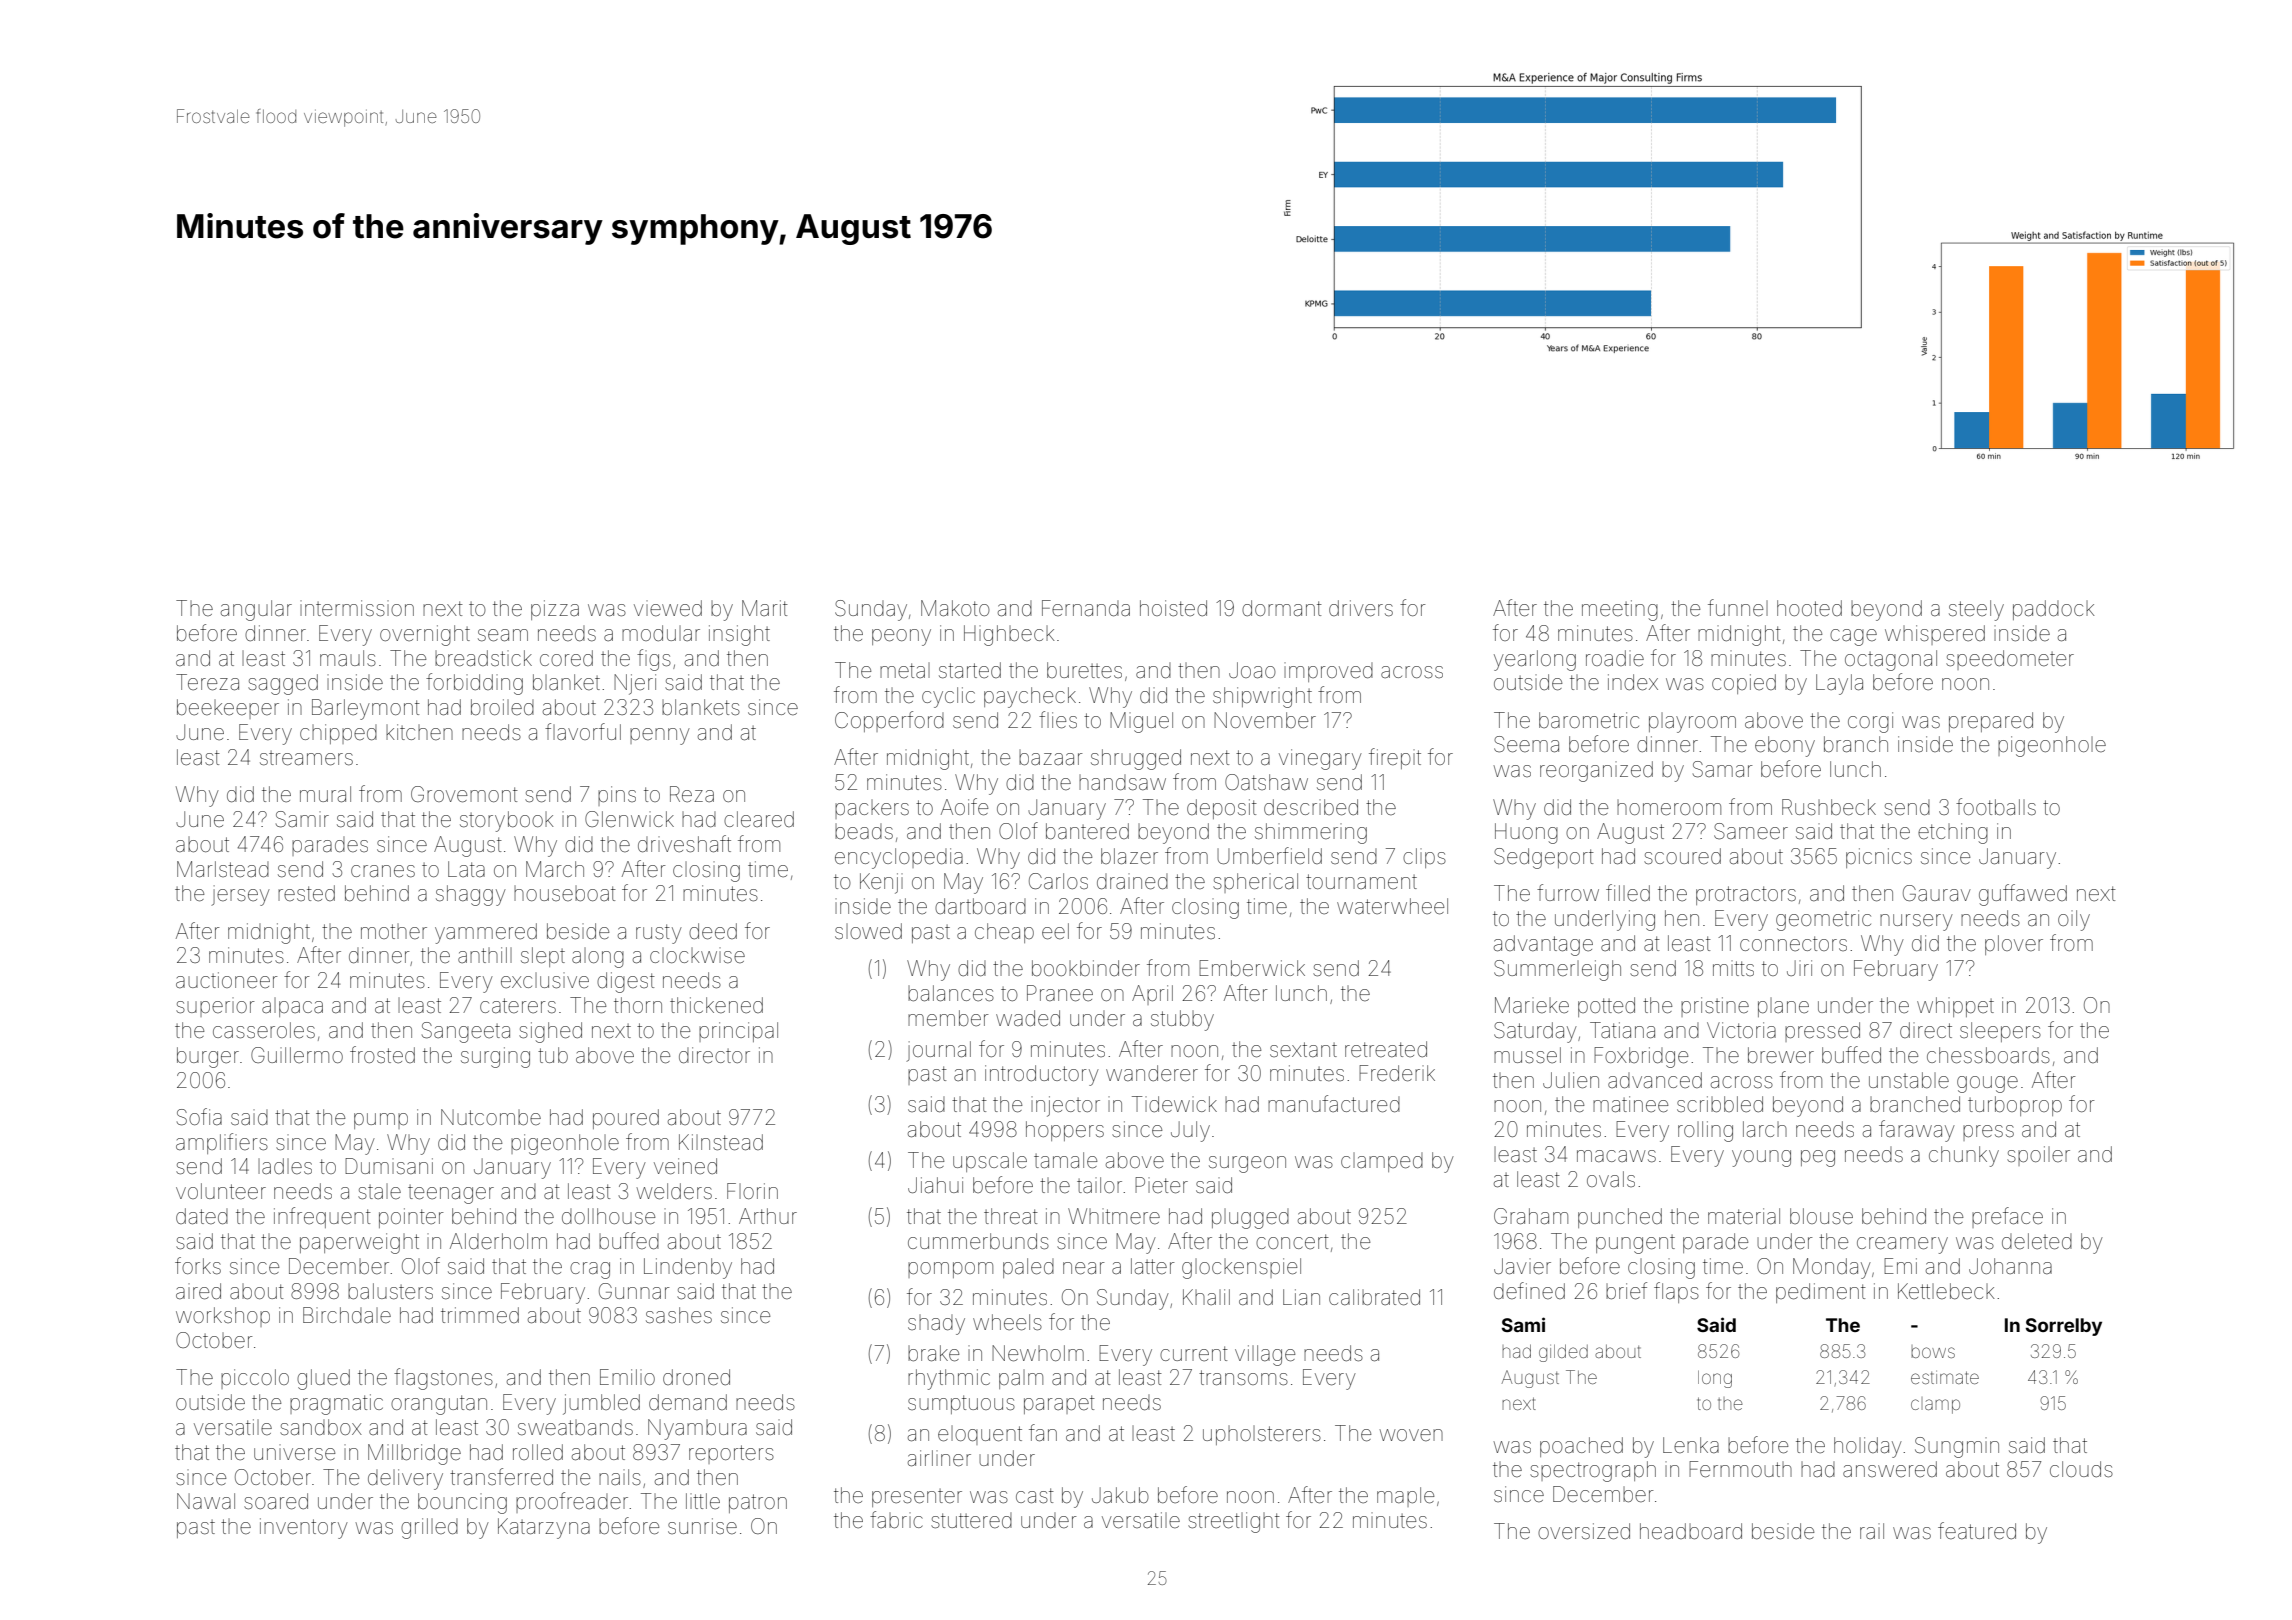 Image resolution: width=2292 pixels, height=1620 pixels. Describe the element at coordinates (899, 858) in the image. I see `encyclopedia` at that location.
